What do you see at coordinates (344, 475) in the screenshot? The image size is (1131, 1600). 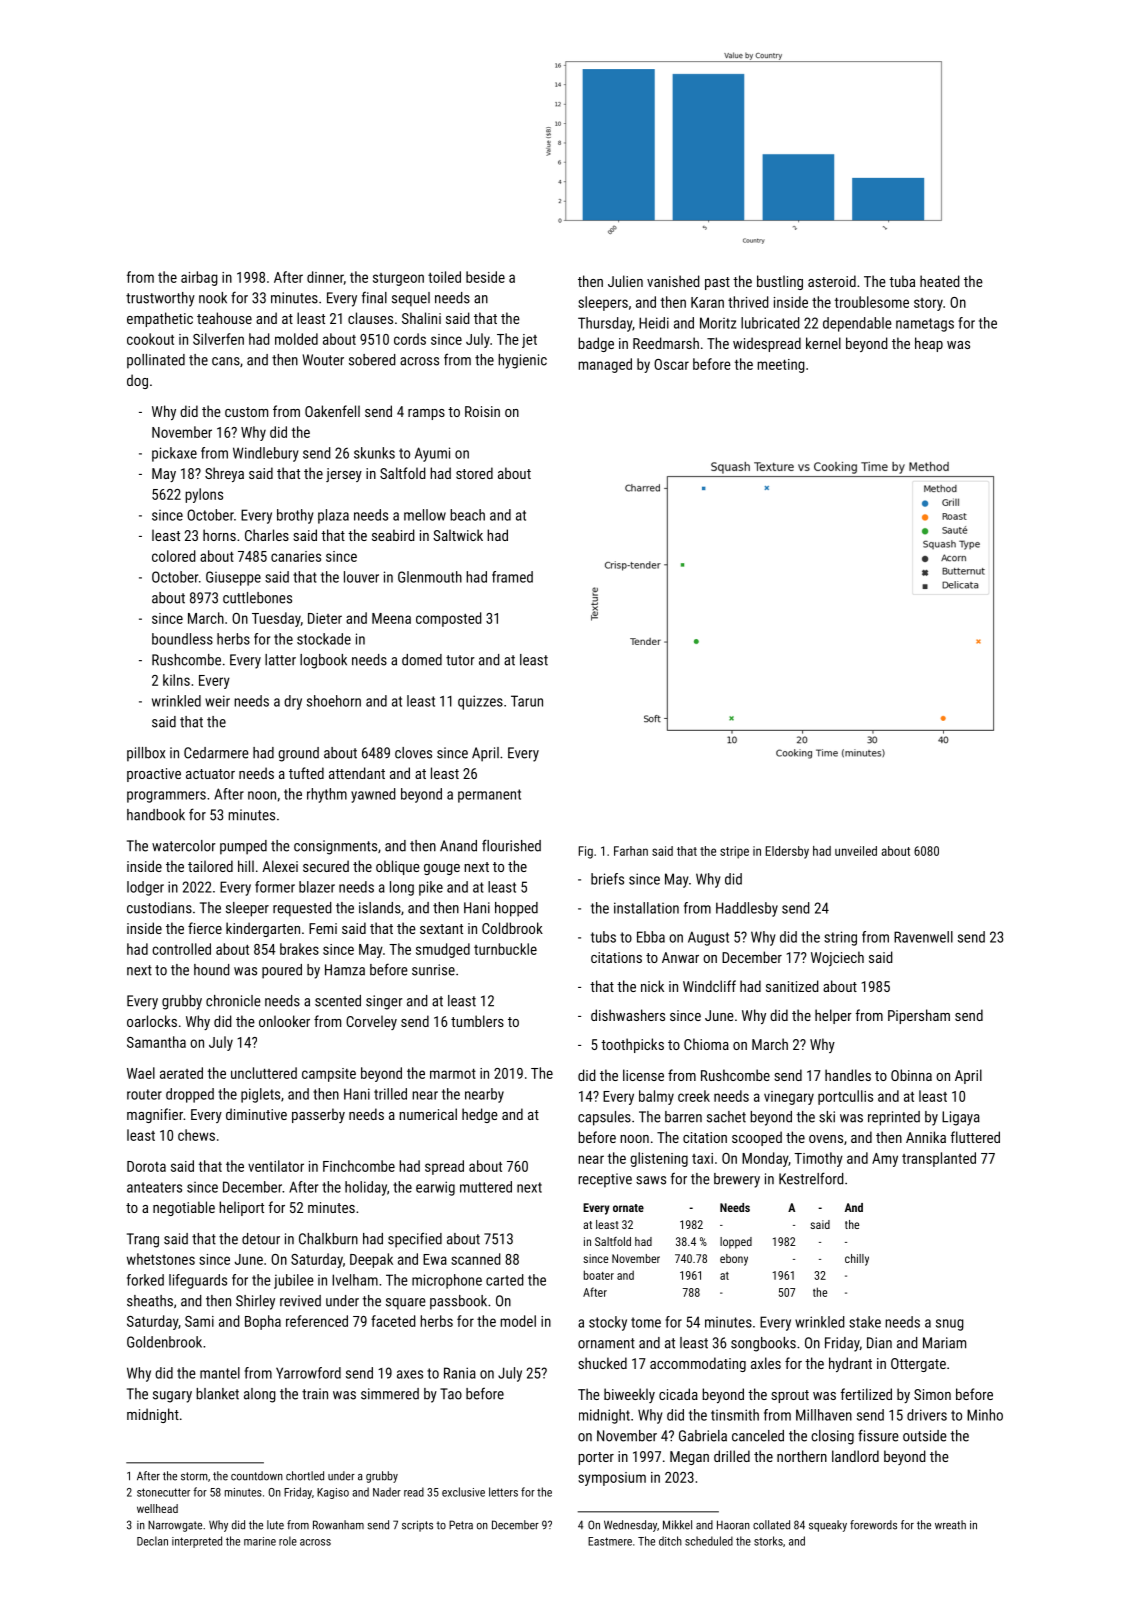 I see `jersey` at bounding box center [344, 475].
